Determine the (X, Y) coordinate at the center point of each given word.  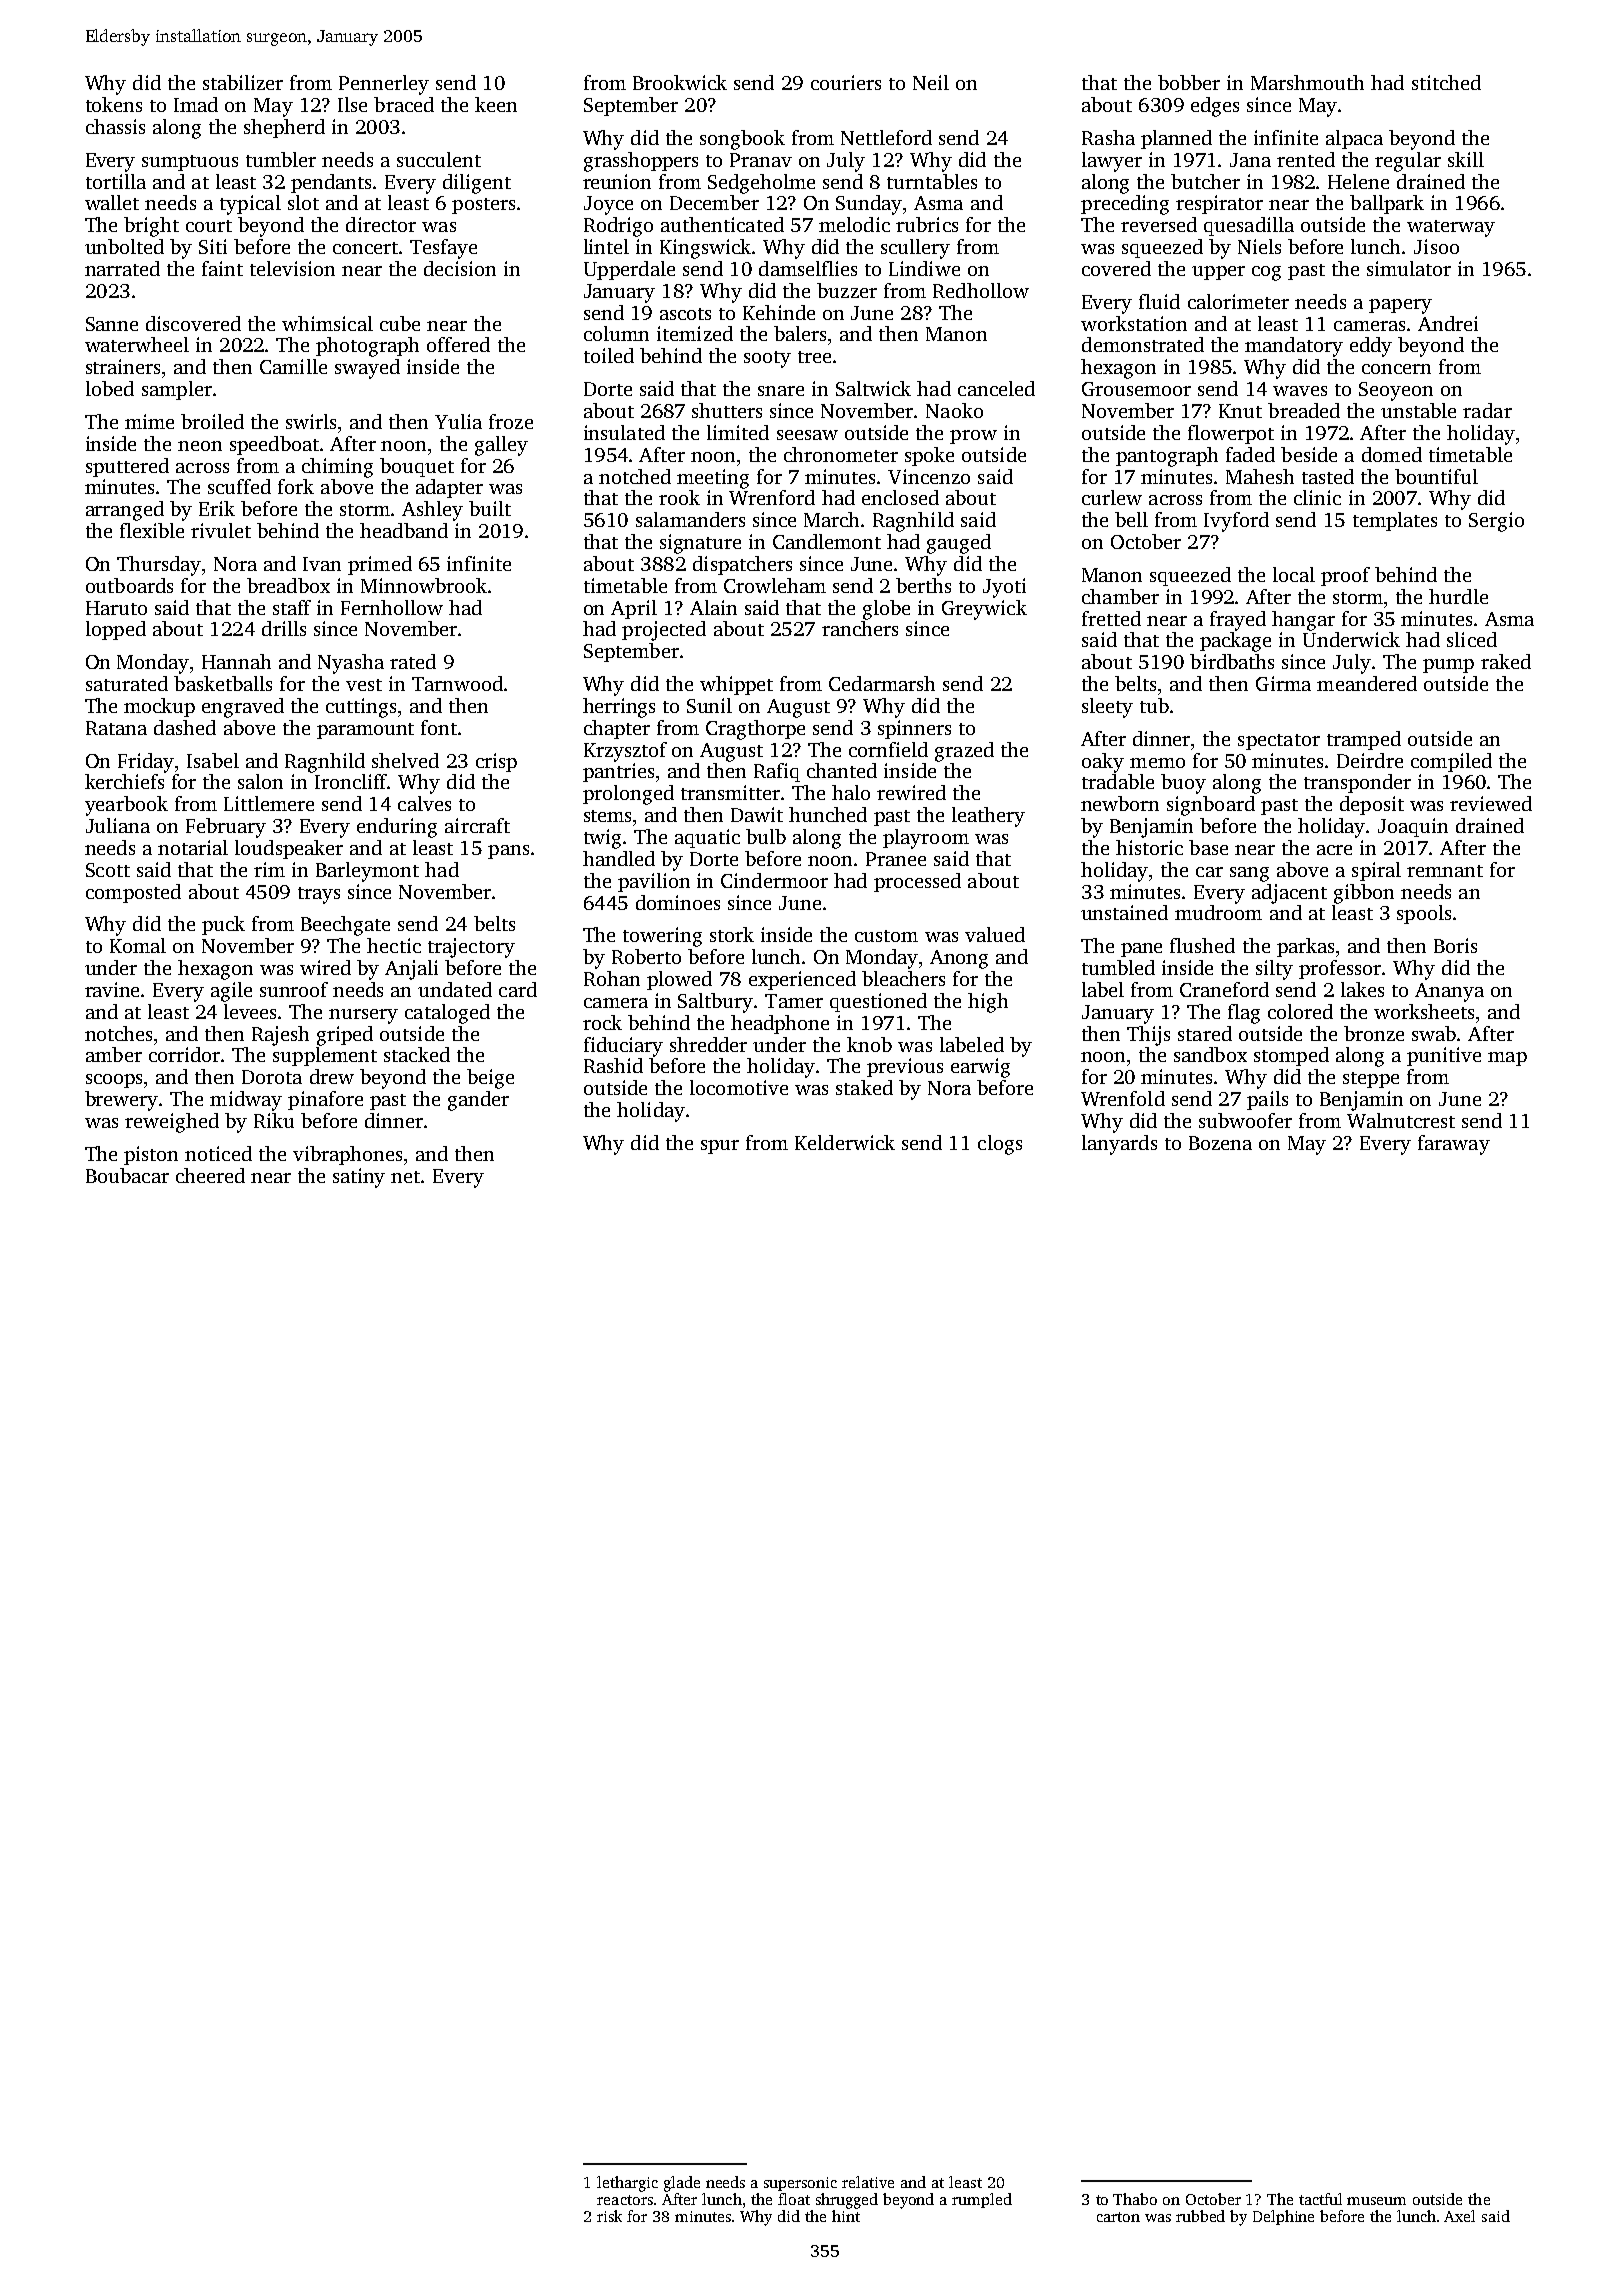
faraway (1454, 1145)
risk (609, 2216)
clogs (1000, 1145)
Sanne (112, 324)
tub (1154, 705)
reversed (1159, 224)
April (634, 609)
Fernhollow (392, 607)
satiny (359, 1178)
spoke (929, 456)
